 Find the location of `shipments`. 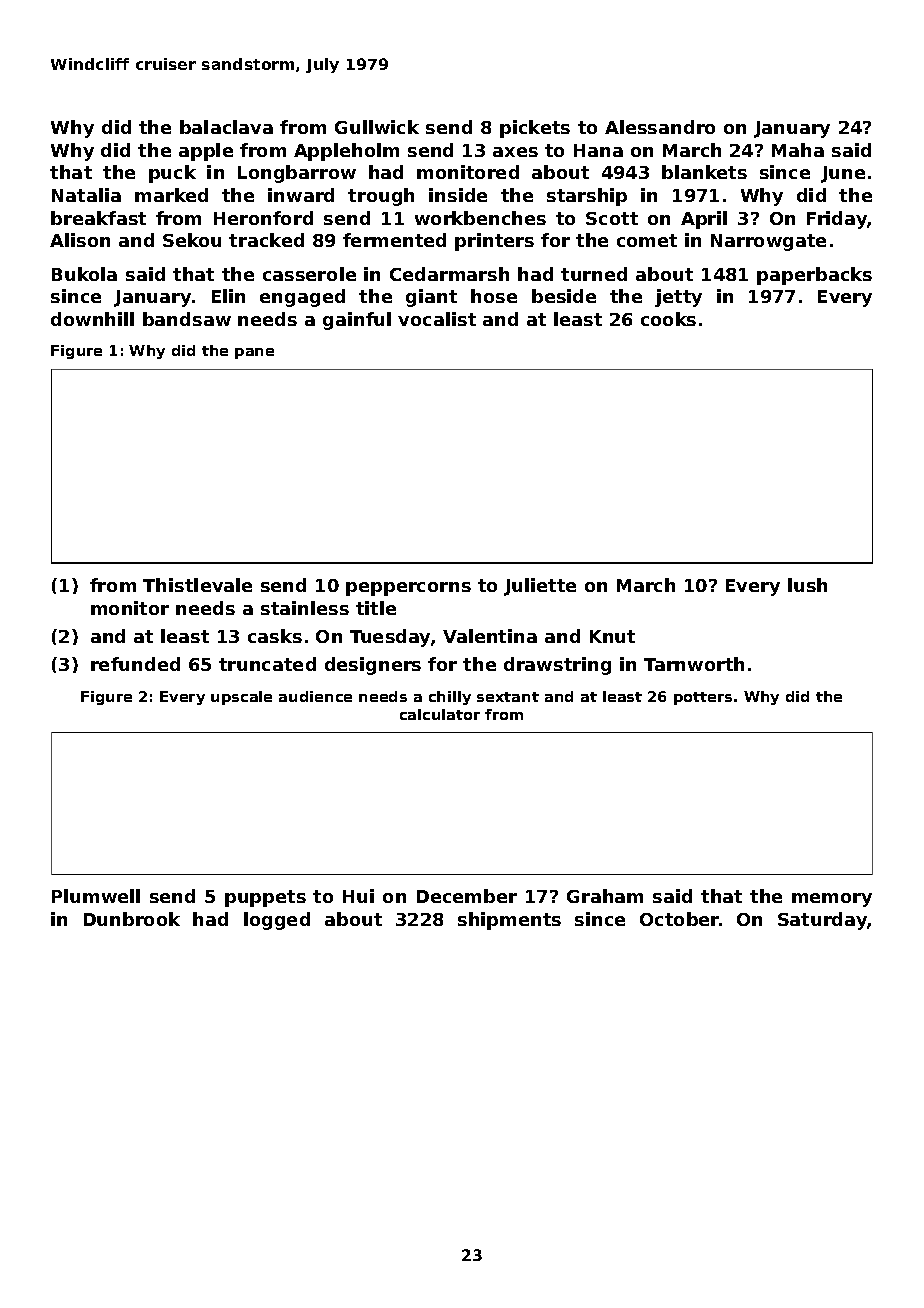

shipments is located at coordinates (509, 921).
